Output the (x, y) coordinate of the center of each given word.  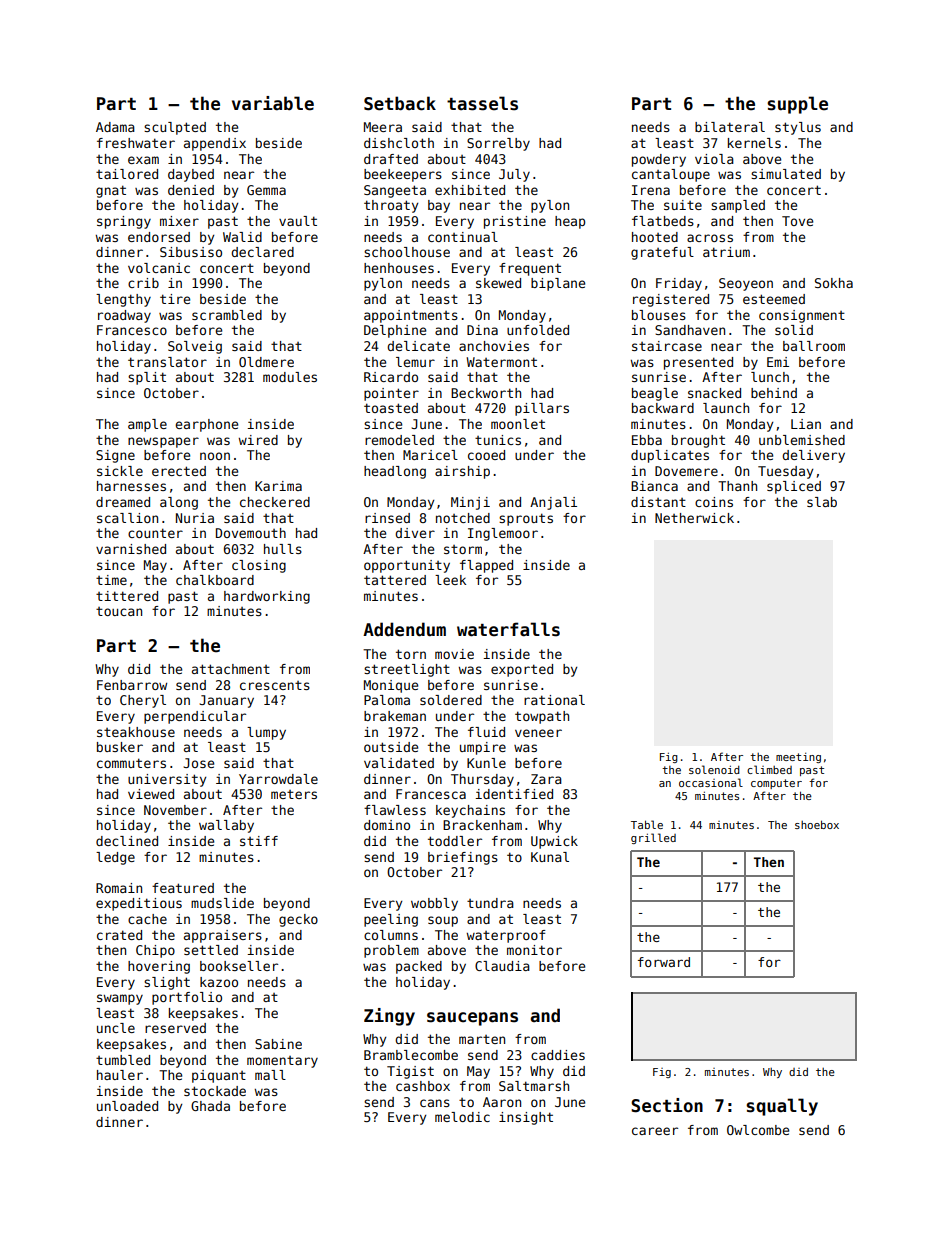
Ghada (210, 1106)
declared (262, 252)
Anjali (553, 503)
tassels (482, 103)
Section (667, 1105)
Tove (797, 221)
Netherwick (694, 518)
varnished (131, 549)
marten (482, 1039)
